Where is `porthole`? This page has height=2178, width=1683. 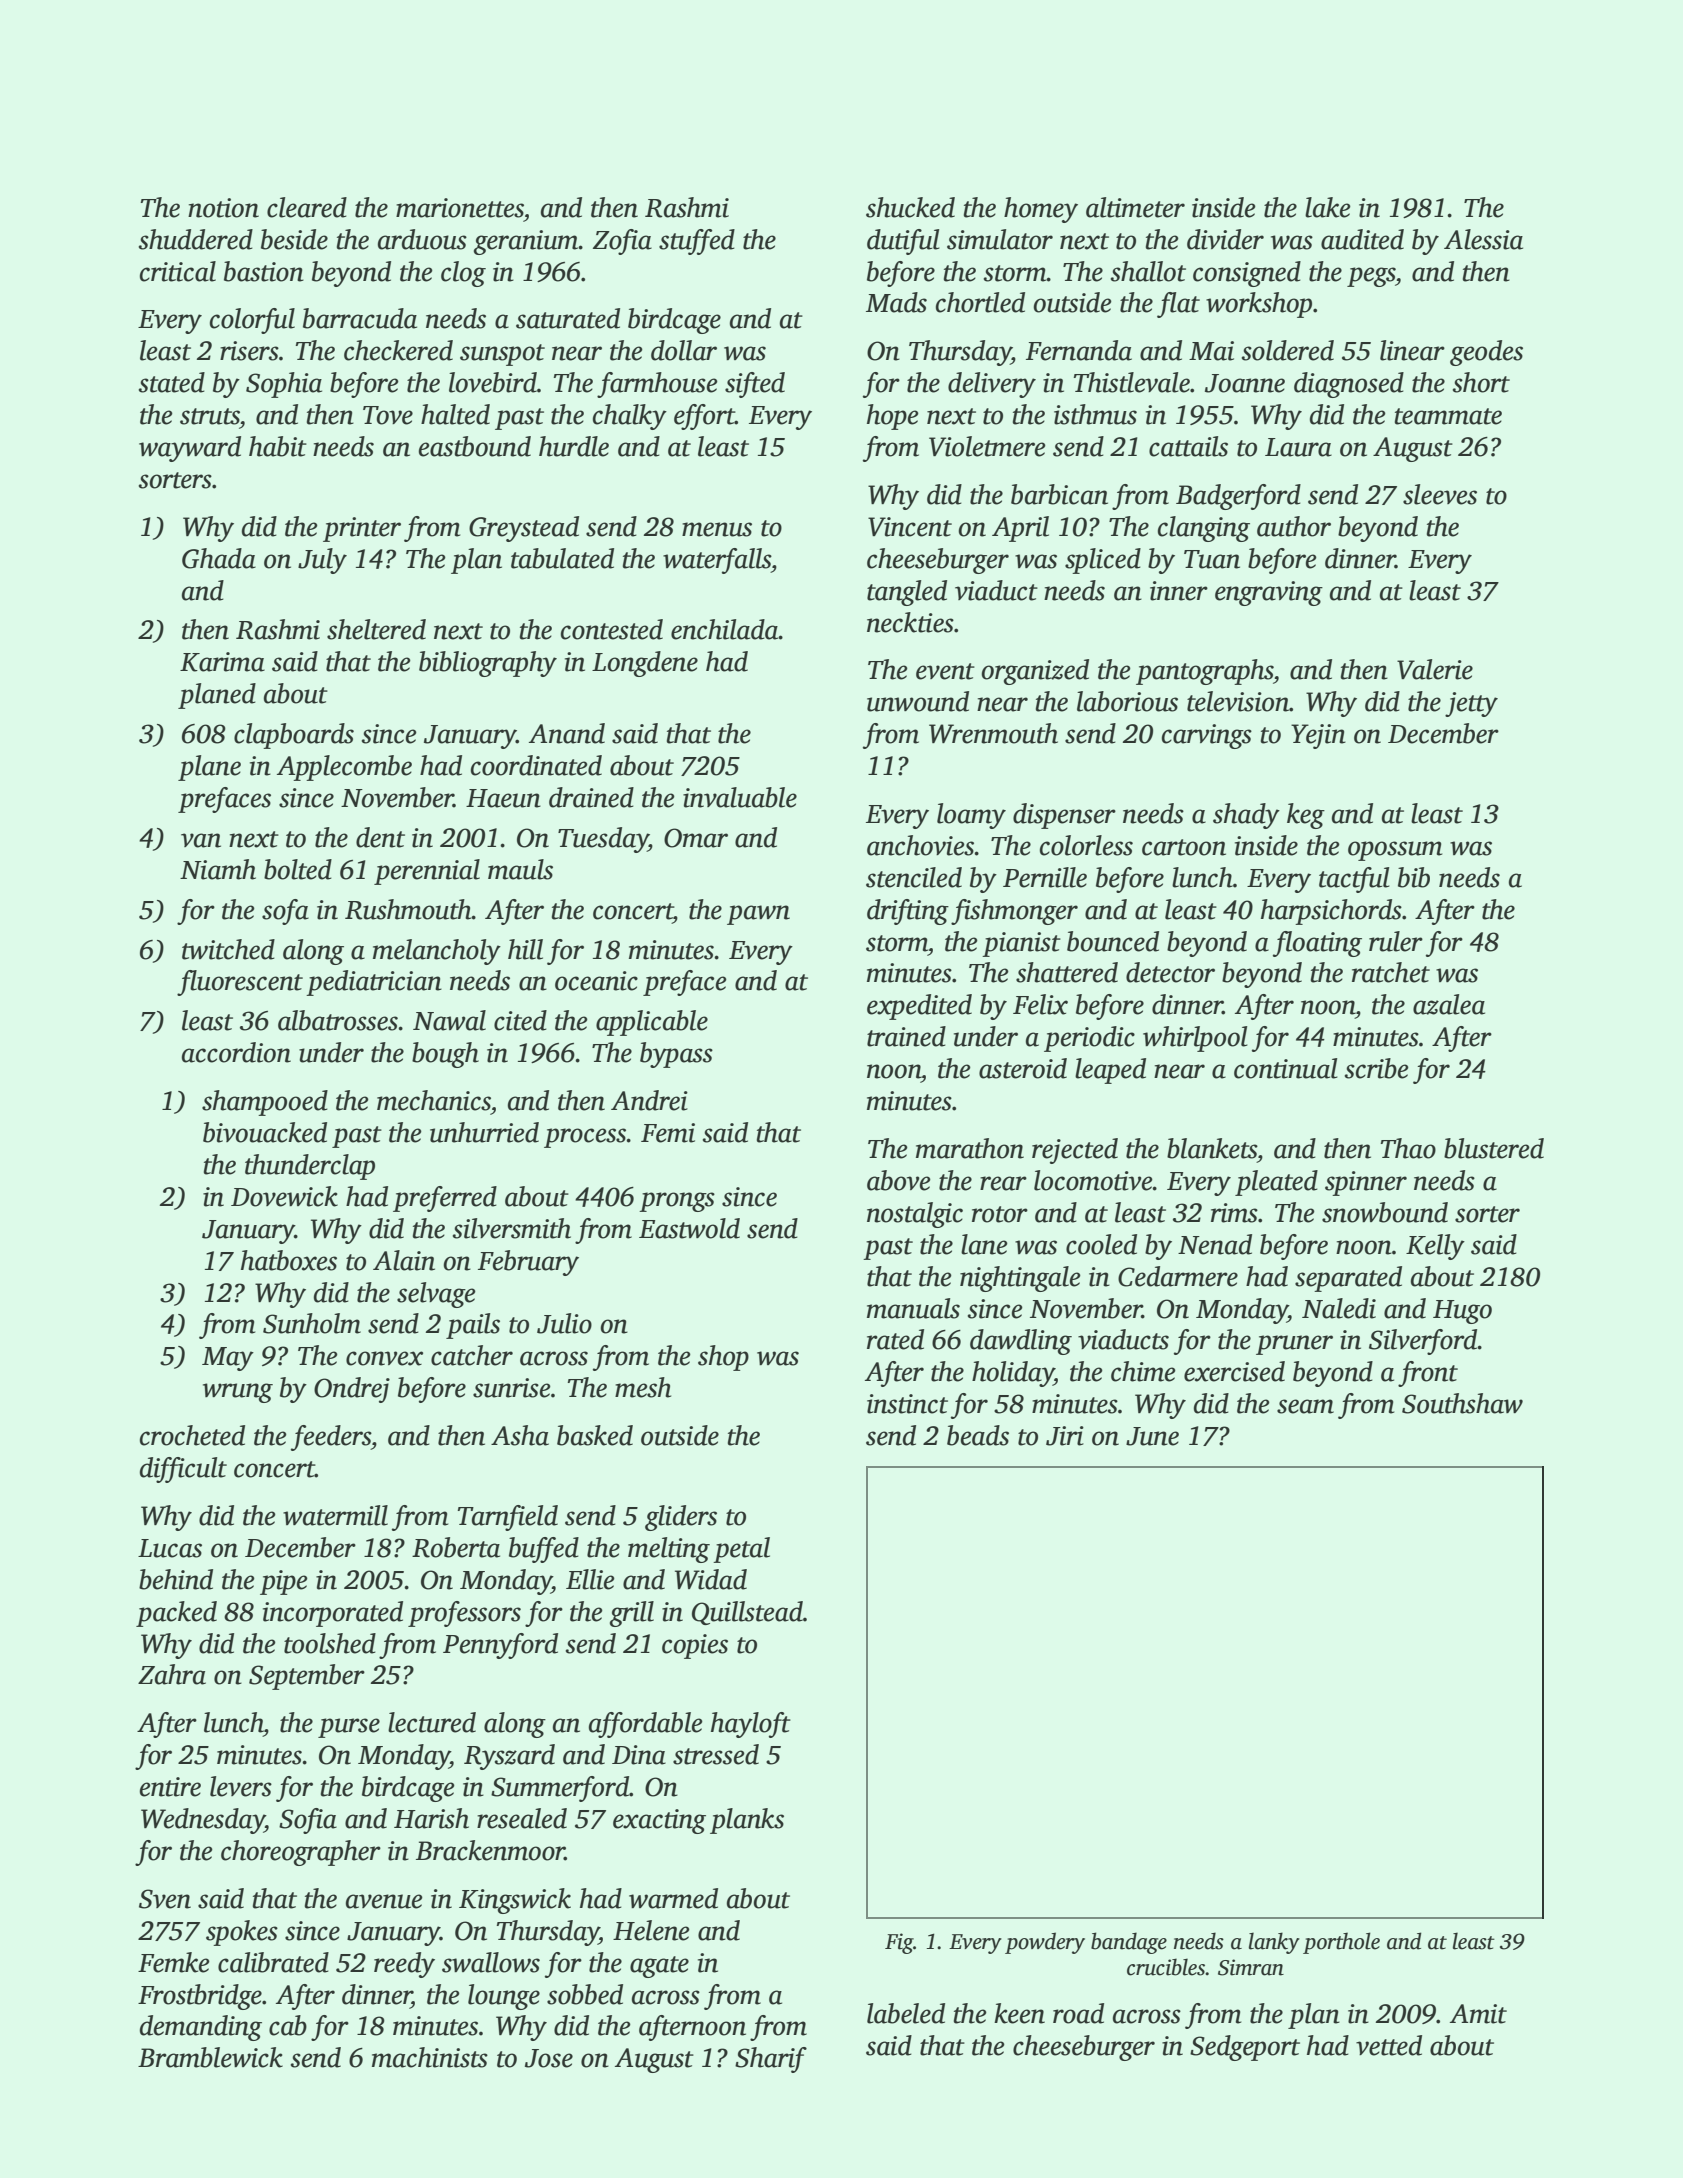
porthole is located at coordinates (1341, 1943).
